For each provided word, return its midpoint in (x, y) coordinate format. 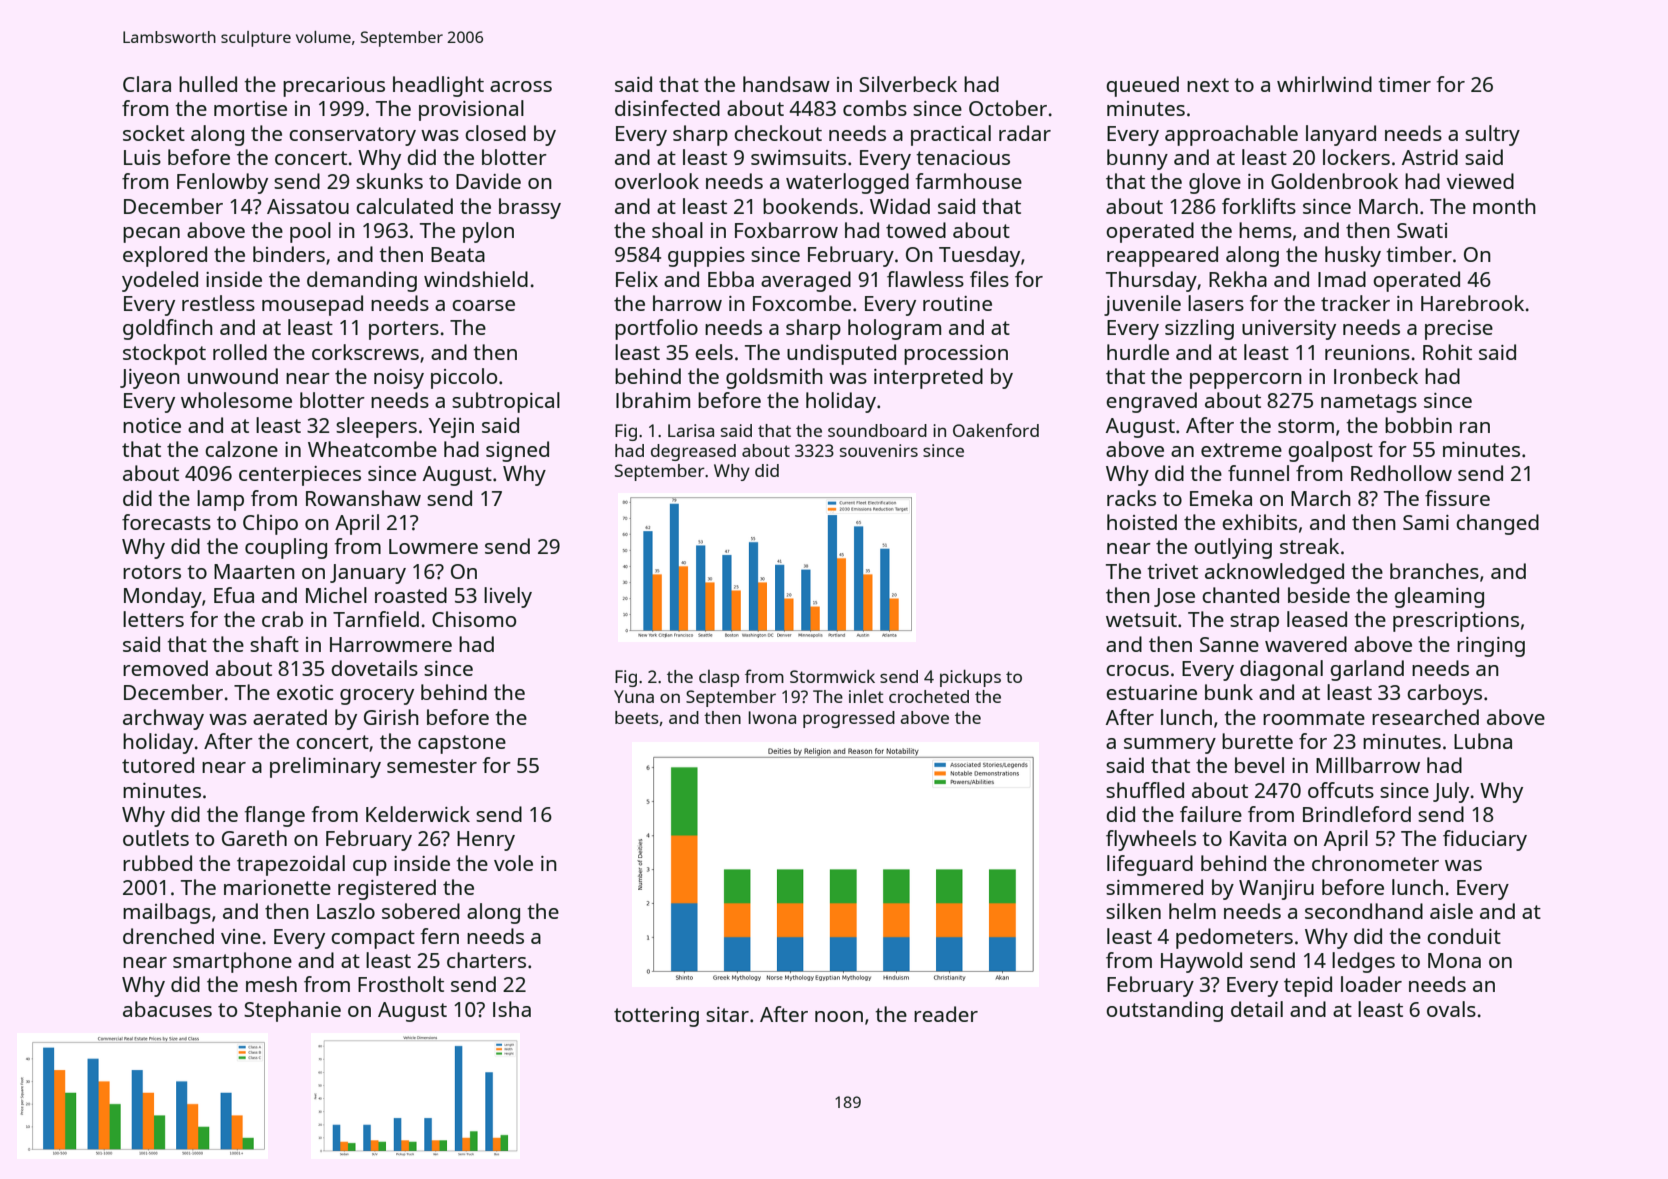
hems (1265, 230)
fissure (1457, 498)
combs (875, 108)
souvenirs (879, 450)
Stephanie (292, 1011)
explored (165, 256)
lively (508, 597)
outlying (1233, 548)
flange (275, 816)
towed (916, 230)
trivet (1172, 571)
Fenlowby (222, 183)
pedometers (1234, 938)
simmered (1154, 887)
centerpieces (300, 476)
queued (1142, 86)
